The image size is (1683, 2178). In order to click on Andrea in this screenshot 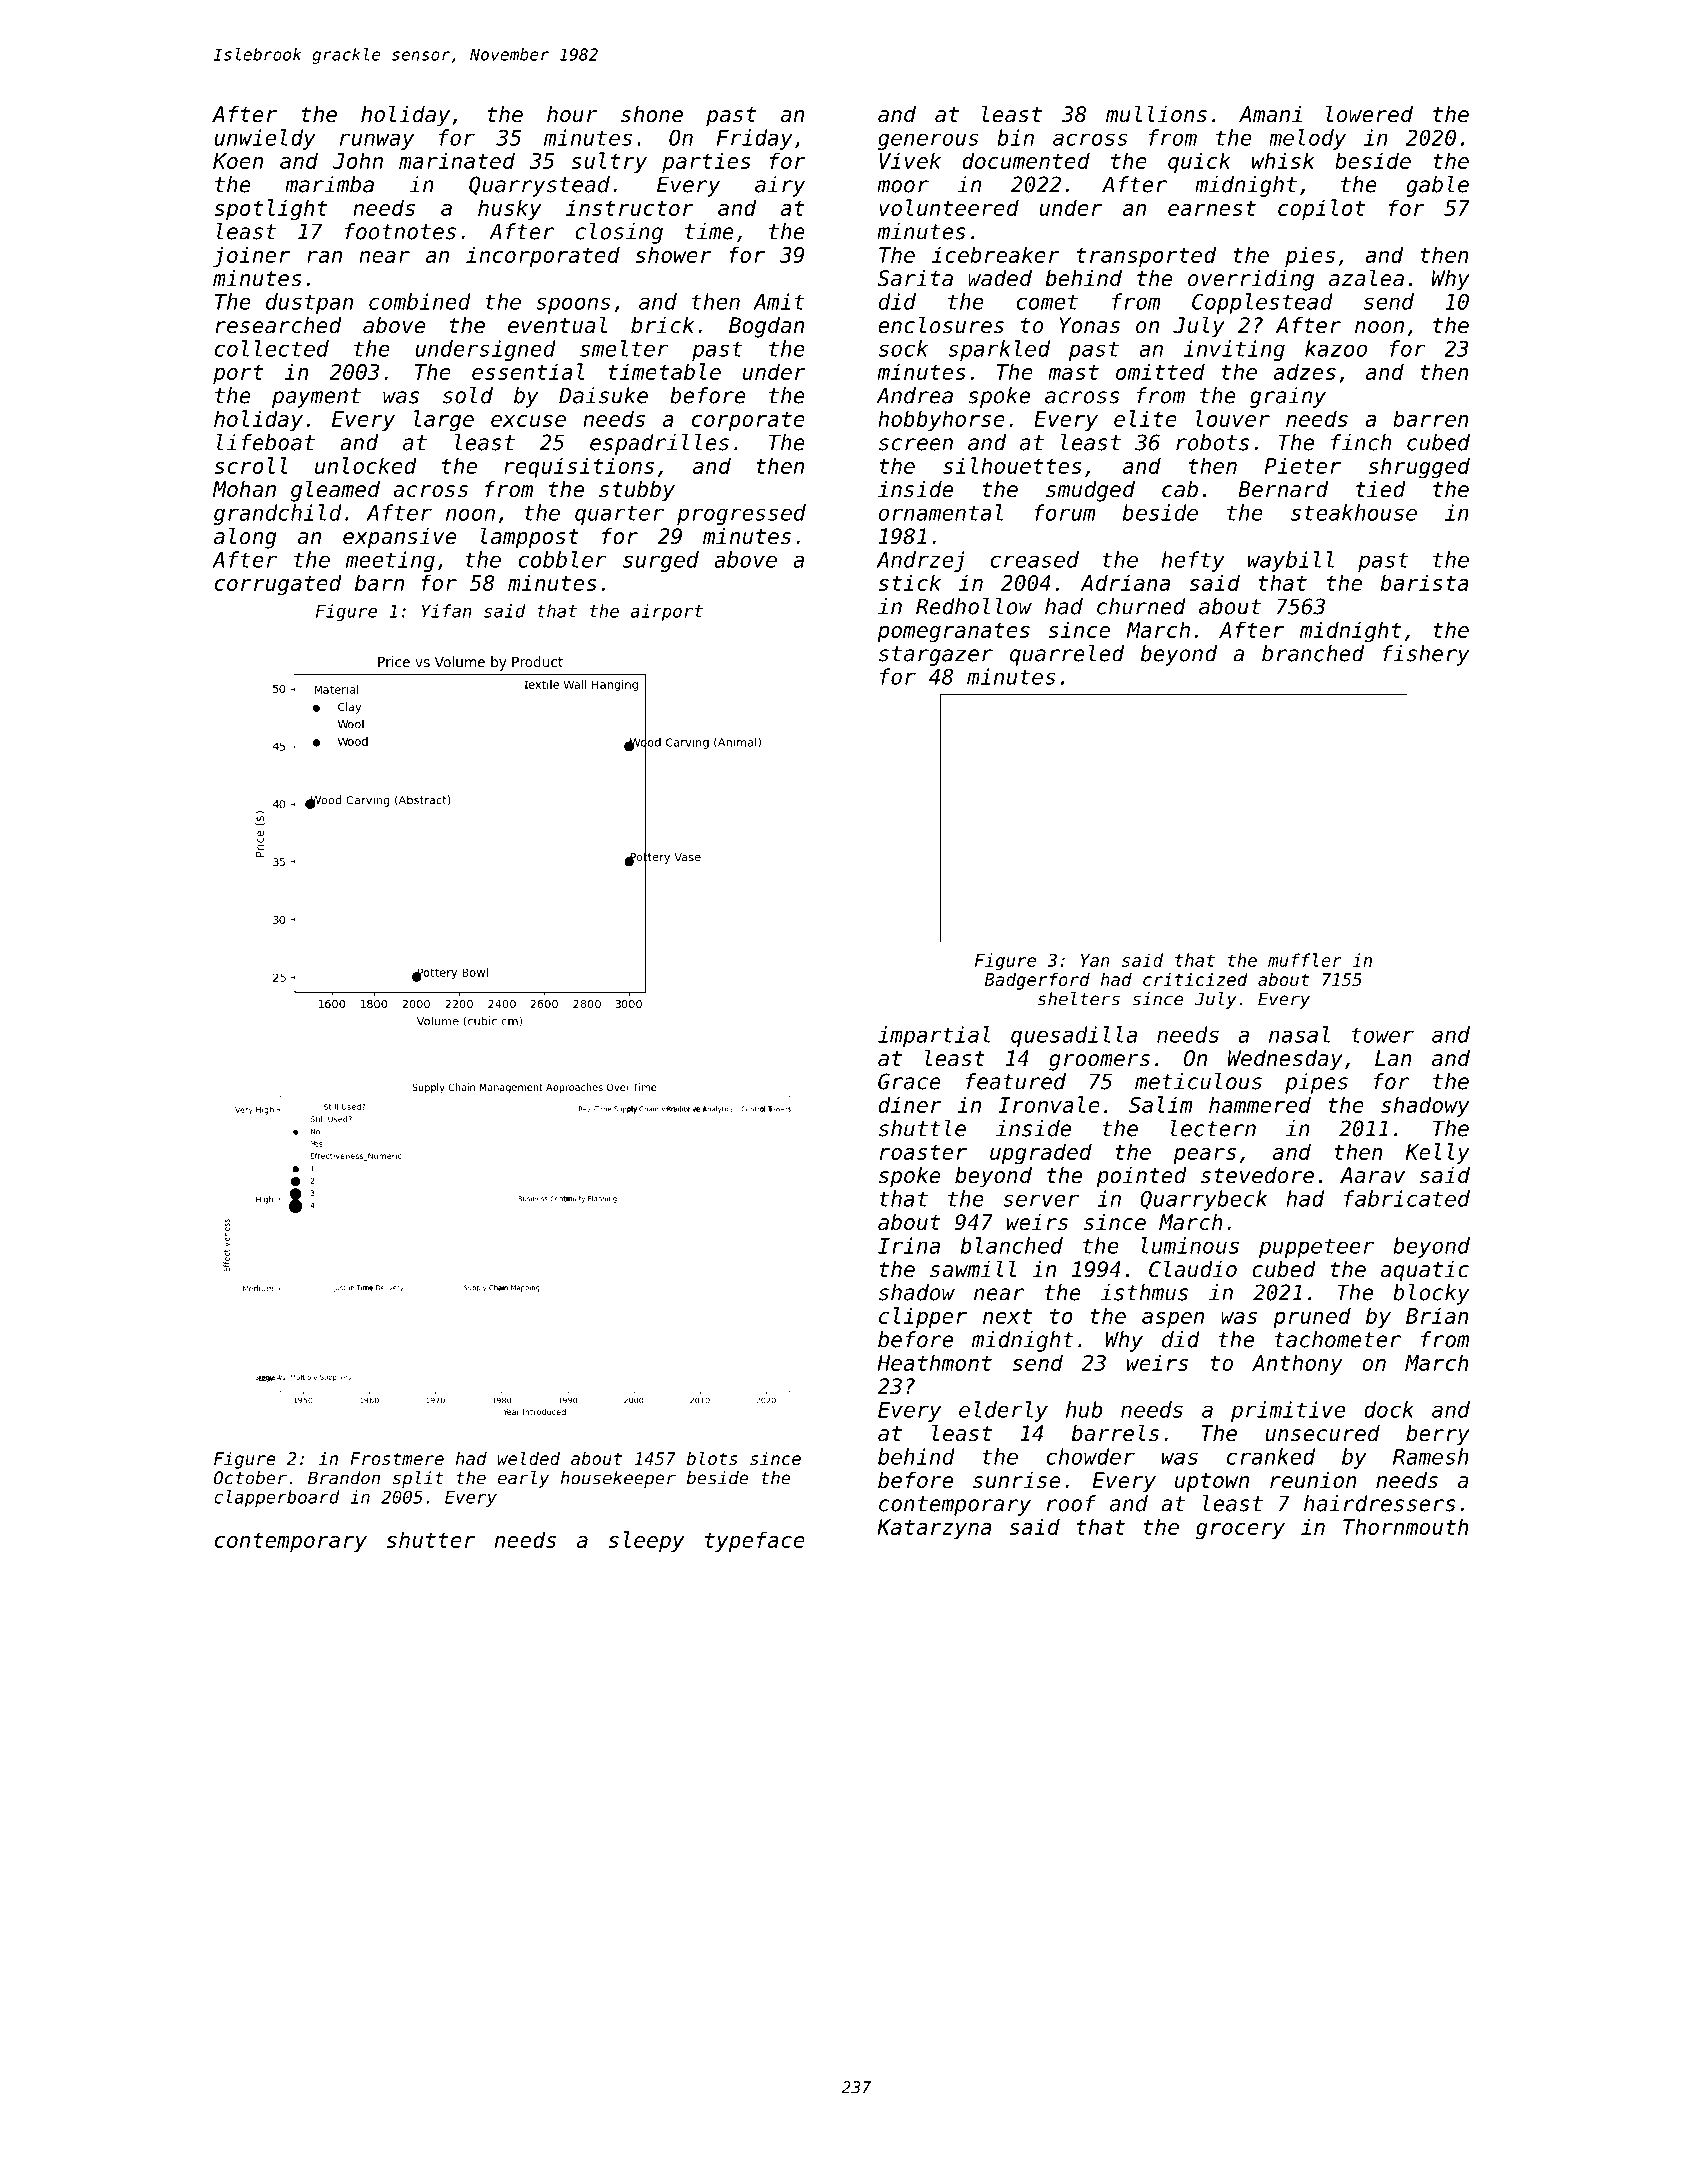, I will do `click(915, 395)`.
